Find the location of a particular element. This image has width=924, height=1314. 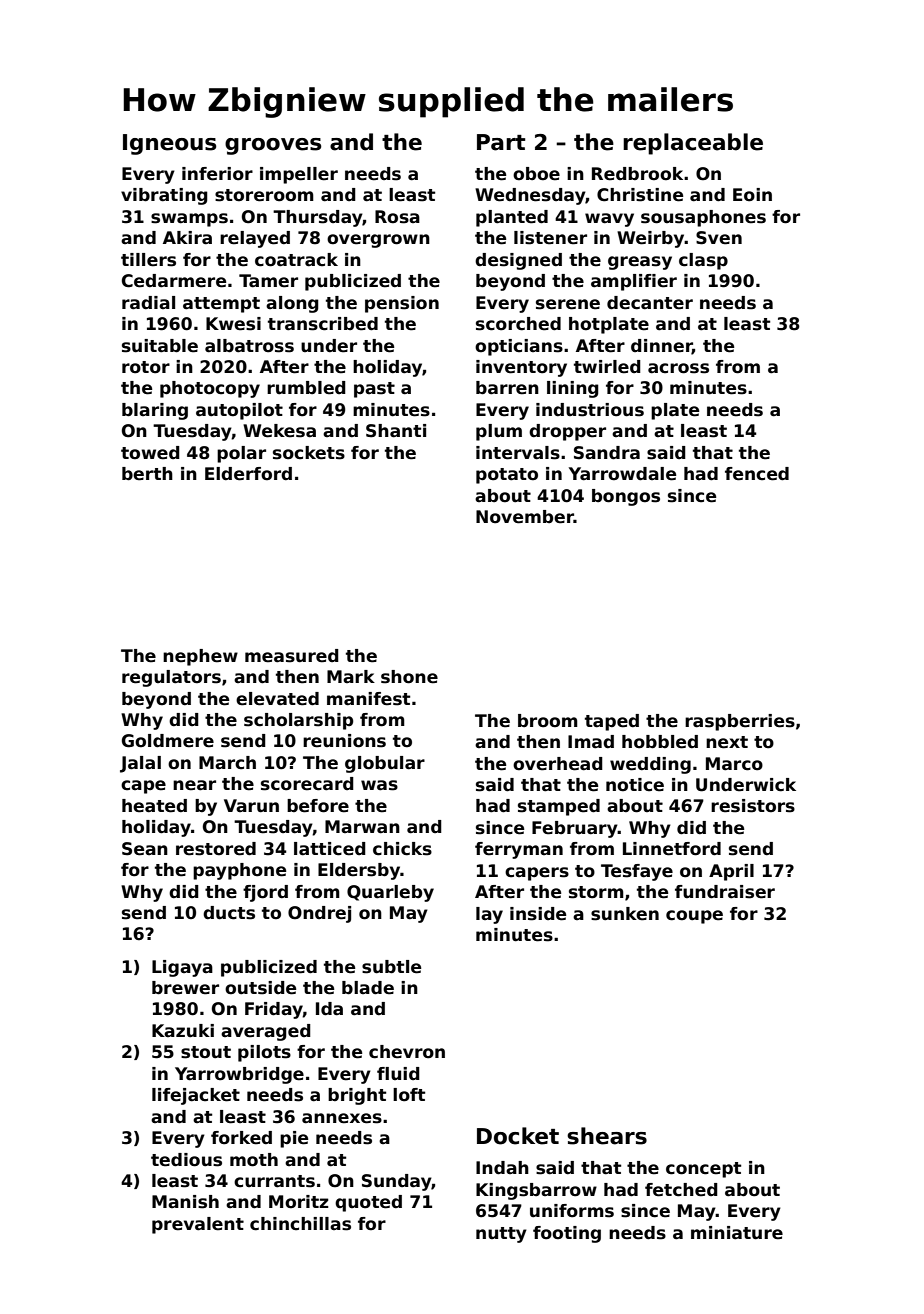

transcribed is located at coordinates (323, 324).
